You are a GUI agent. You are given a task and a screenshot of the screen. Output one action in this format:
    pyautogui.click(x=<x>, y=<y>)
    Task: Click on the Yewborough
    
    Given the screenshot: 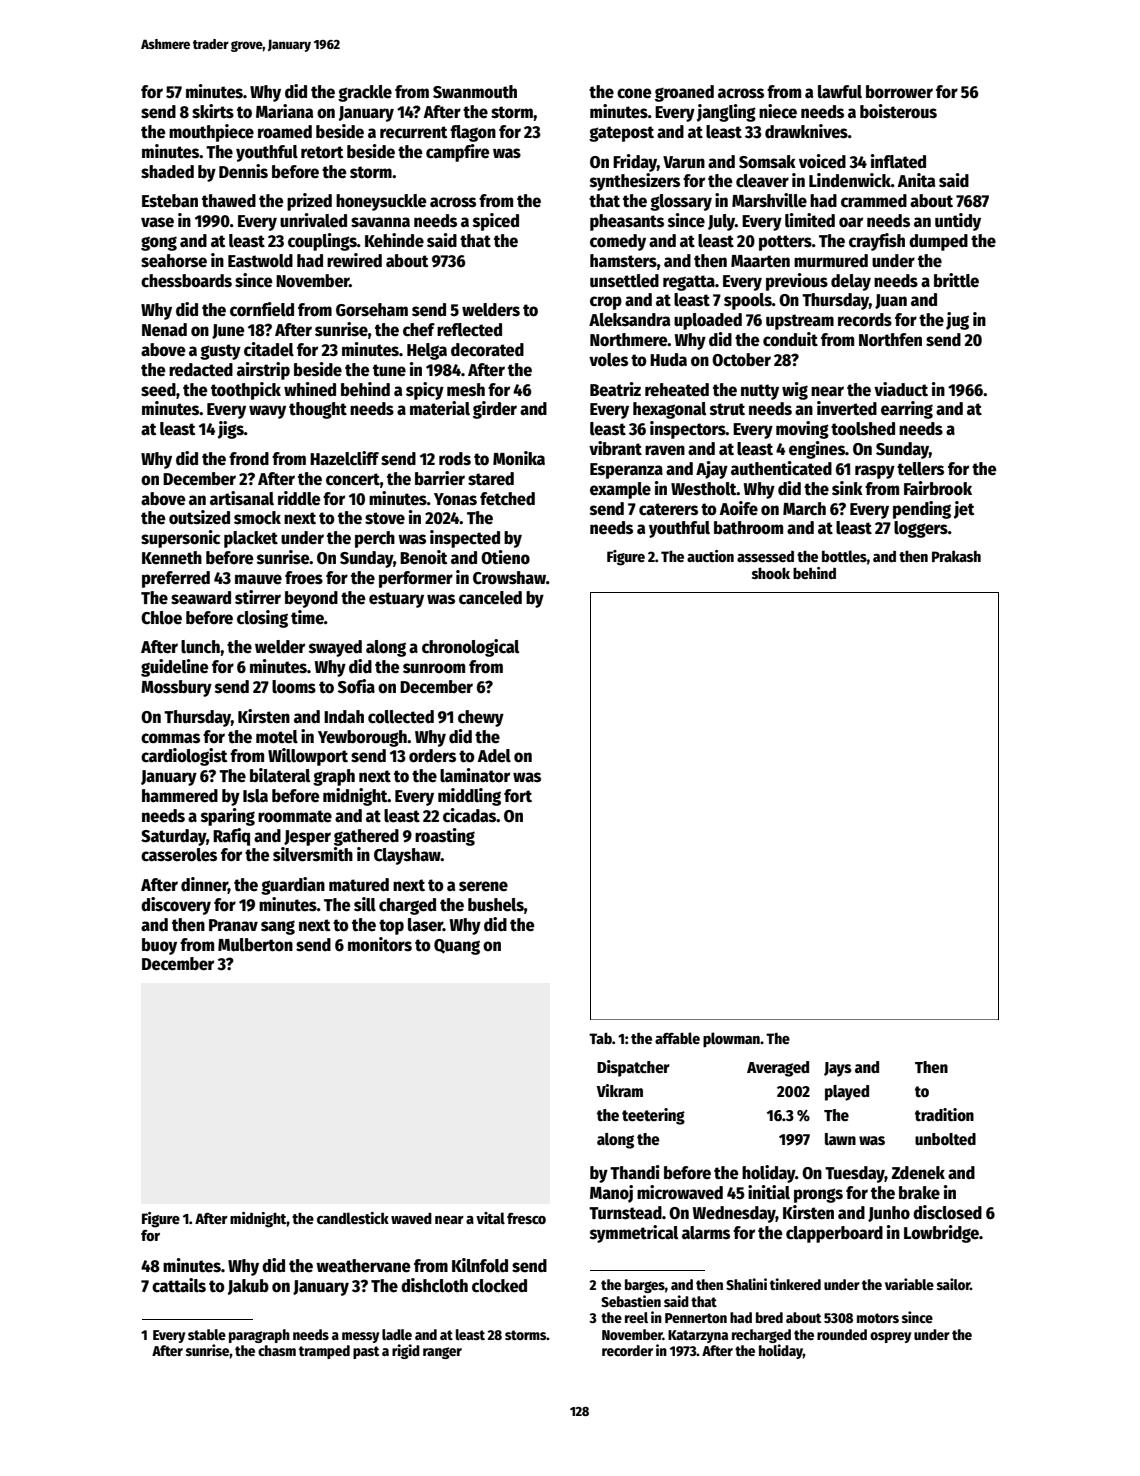 What is the action you would take?
    pyautogui.click(x=362, y=738)
